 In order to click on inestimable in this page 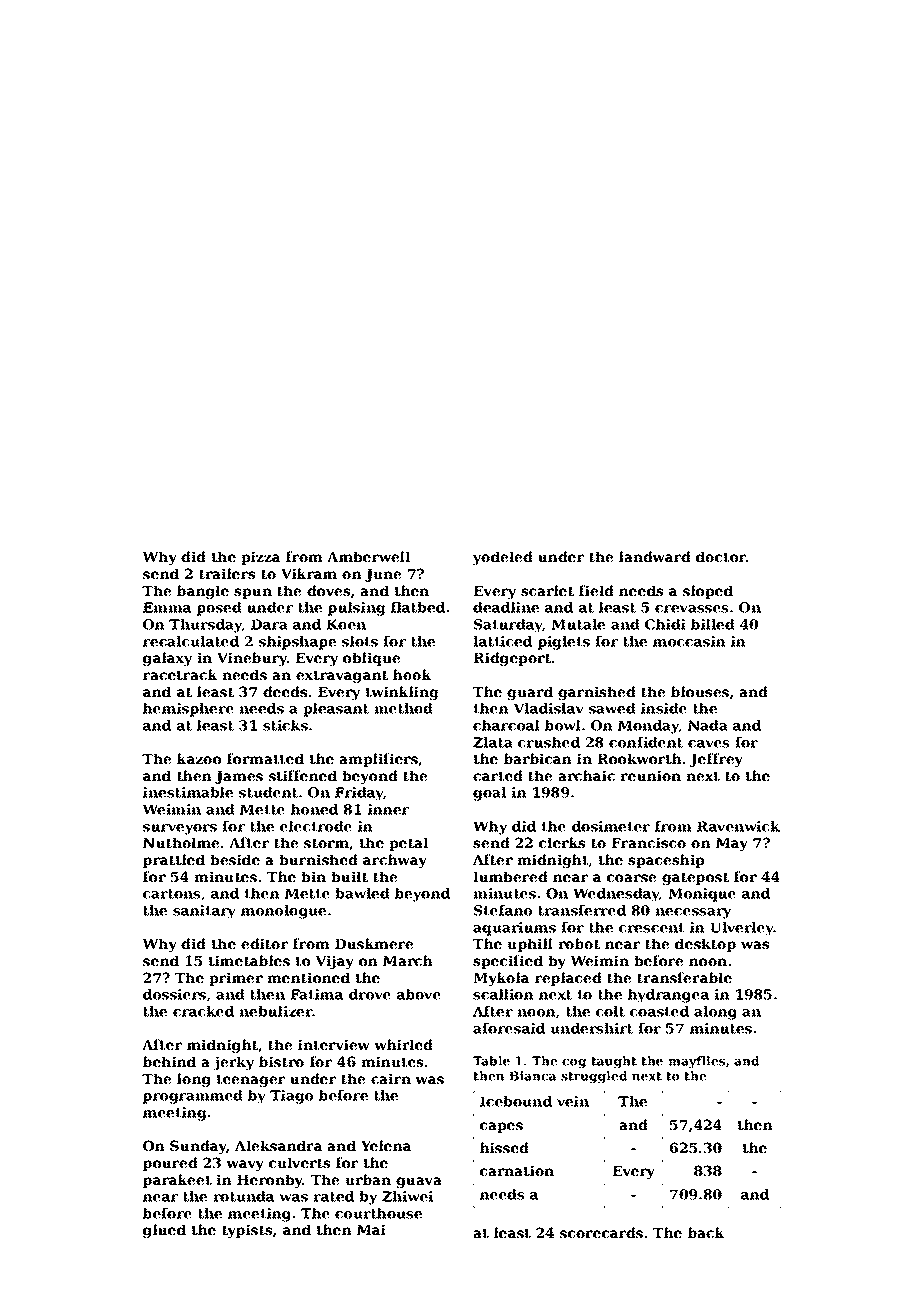, I will do `click(188, 792)`.
